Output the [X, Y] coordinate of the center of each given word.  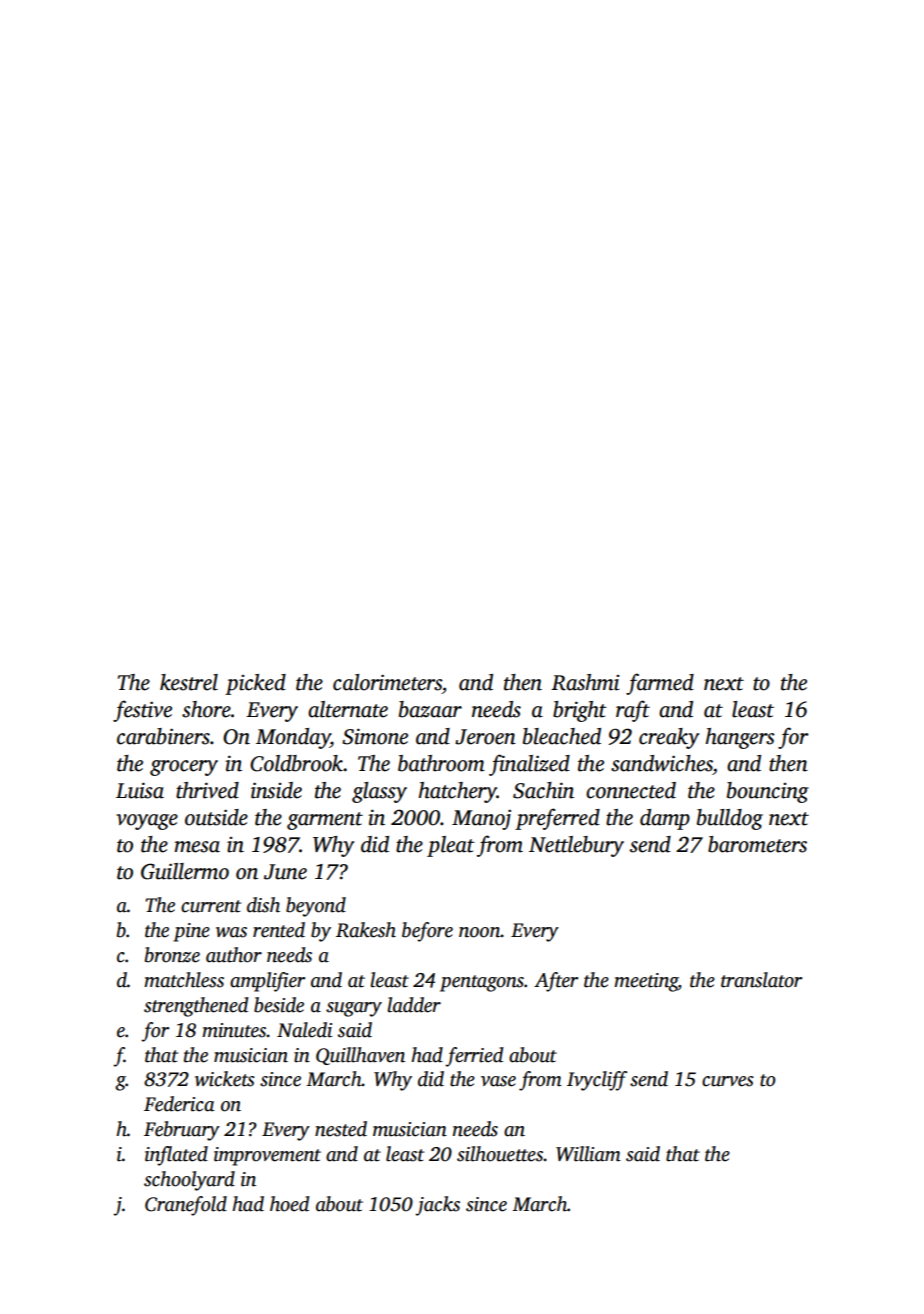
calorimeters [387, 682]
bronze [172, 955]
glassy [379, 792]
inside [276, 790]
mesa [197, 847]
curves [728, 1081]
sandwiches [662, 763]
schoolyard [189, 1181]
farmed [660, 684]
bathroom [441, 763]
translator [761, 980]
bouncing [768, 792]
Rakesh [366, 930]
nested [341, 1129]
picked [255, 684]
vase [498, 1081]
